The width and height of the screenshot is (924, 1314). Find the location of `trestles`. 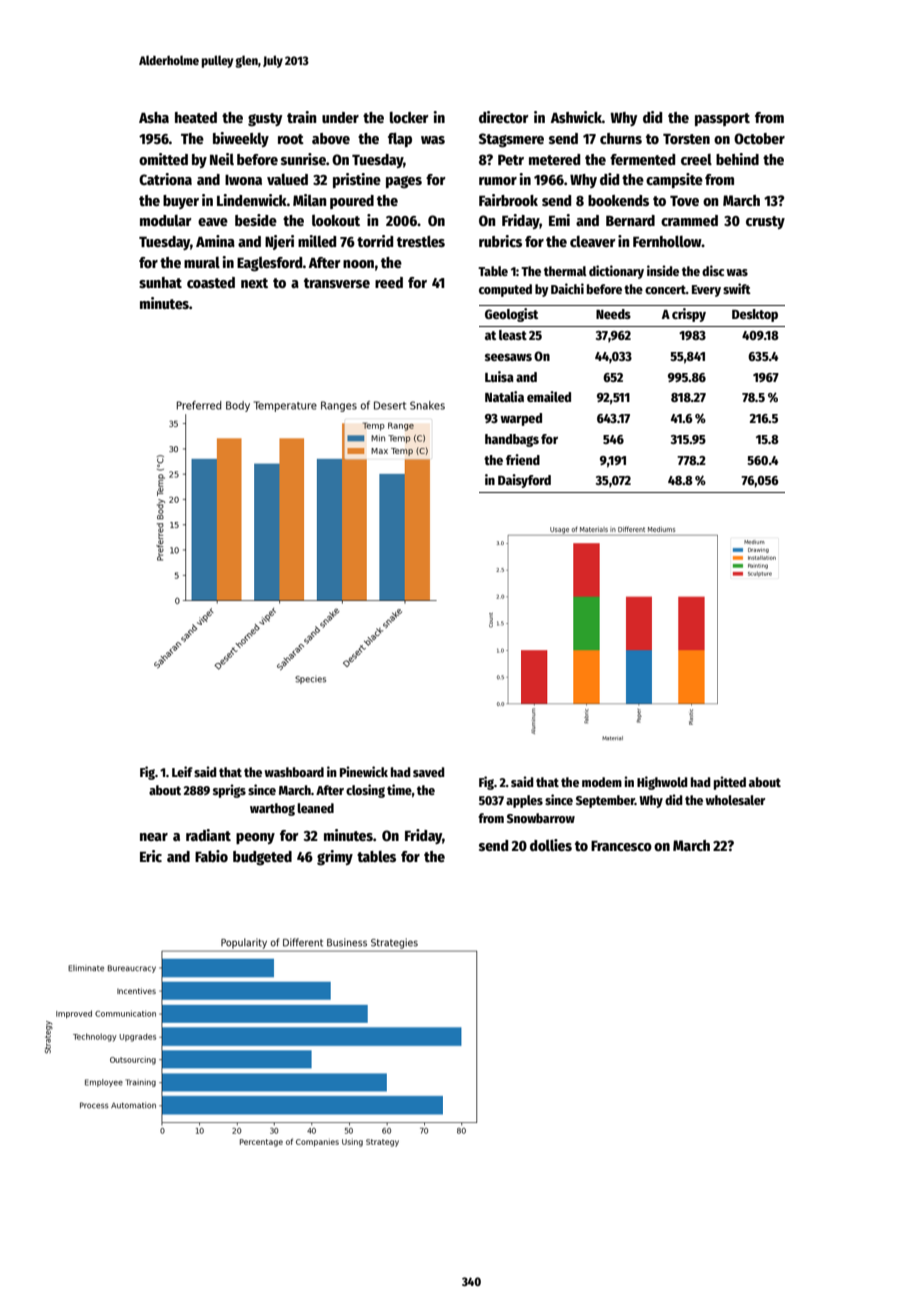

trestles is located at coordinates (421, 241).
